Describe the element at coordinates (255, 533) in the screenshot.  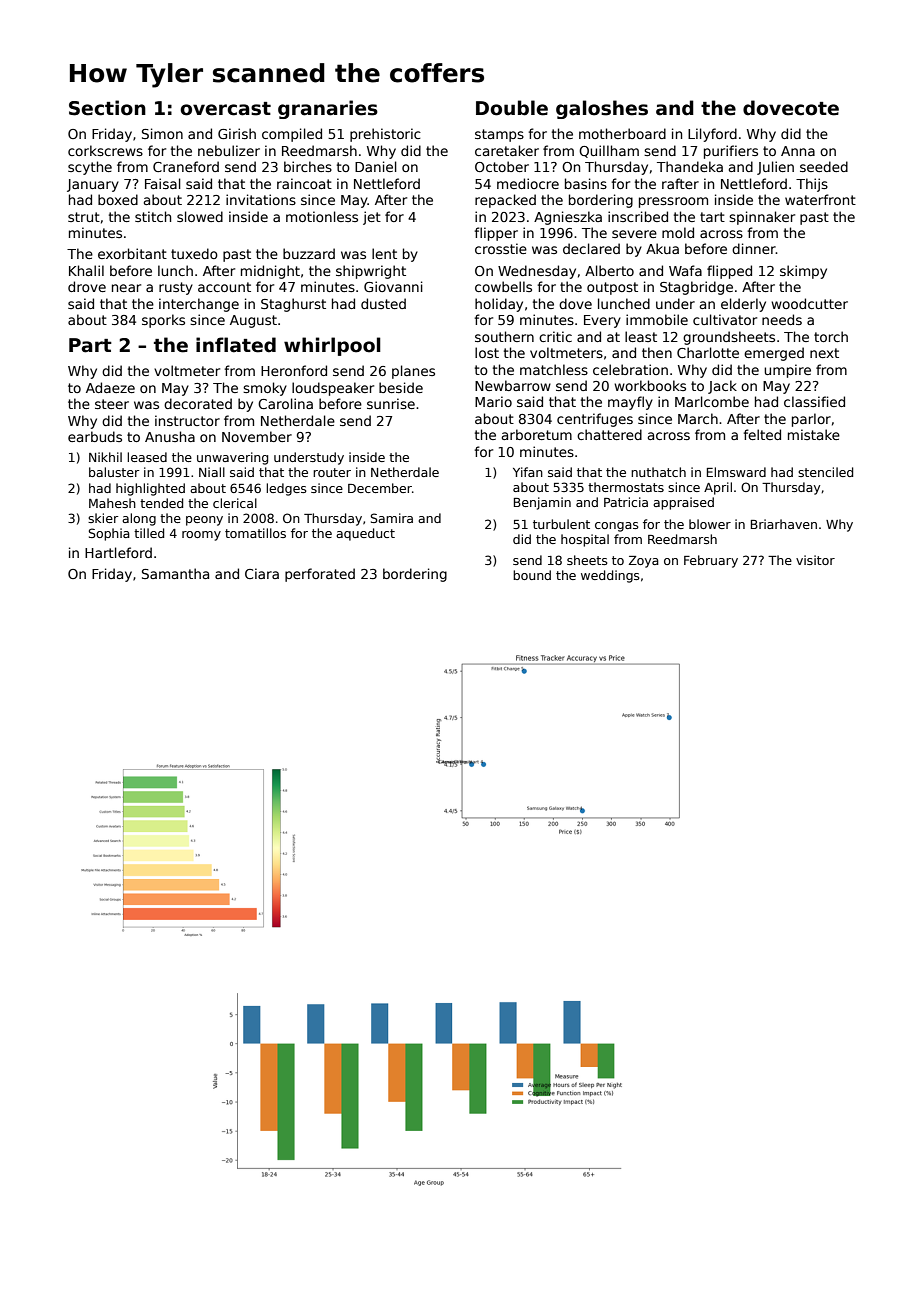
I see `tomatillos` at that location.
